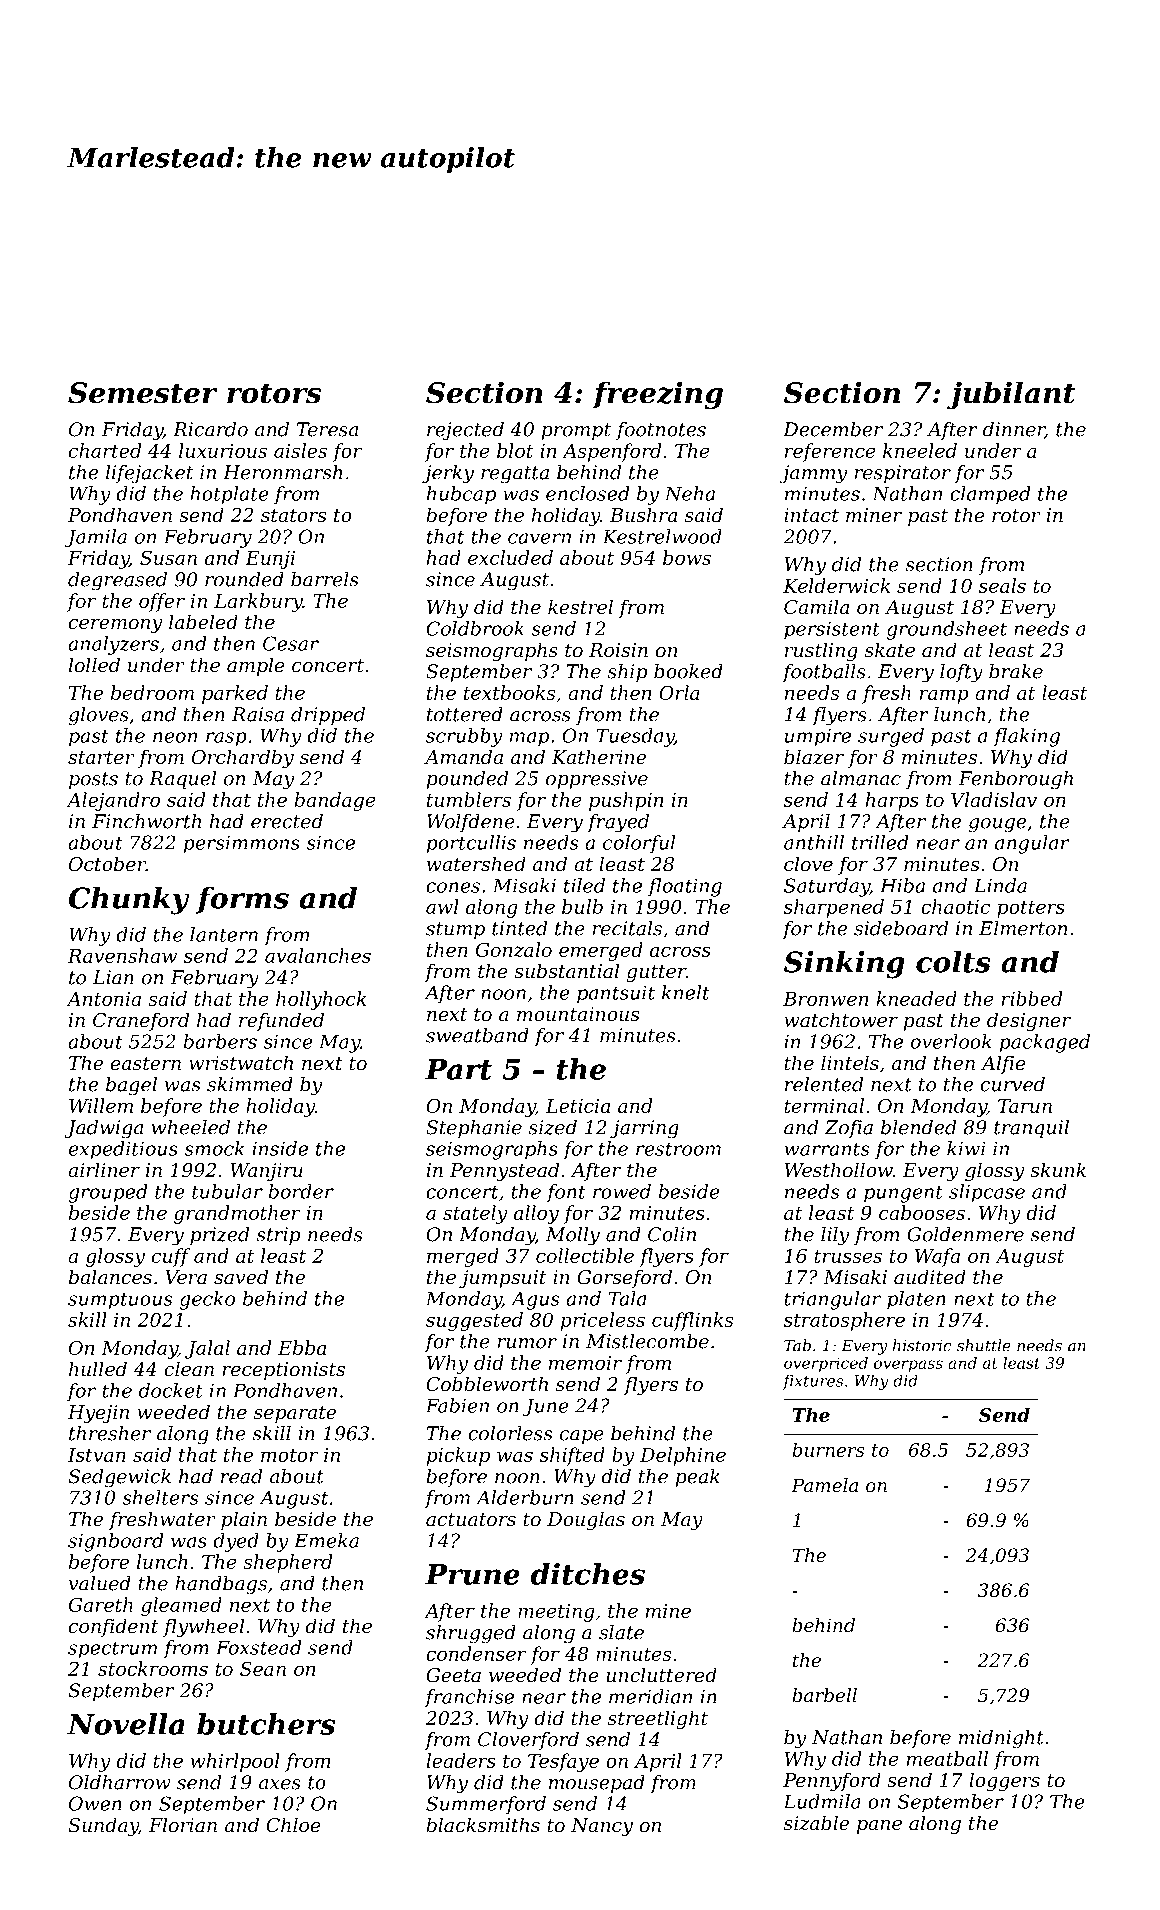  Describe the element at coordinates (647, 1341) in the screenshot. I see `Mistlecombe` at that location.
